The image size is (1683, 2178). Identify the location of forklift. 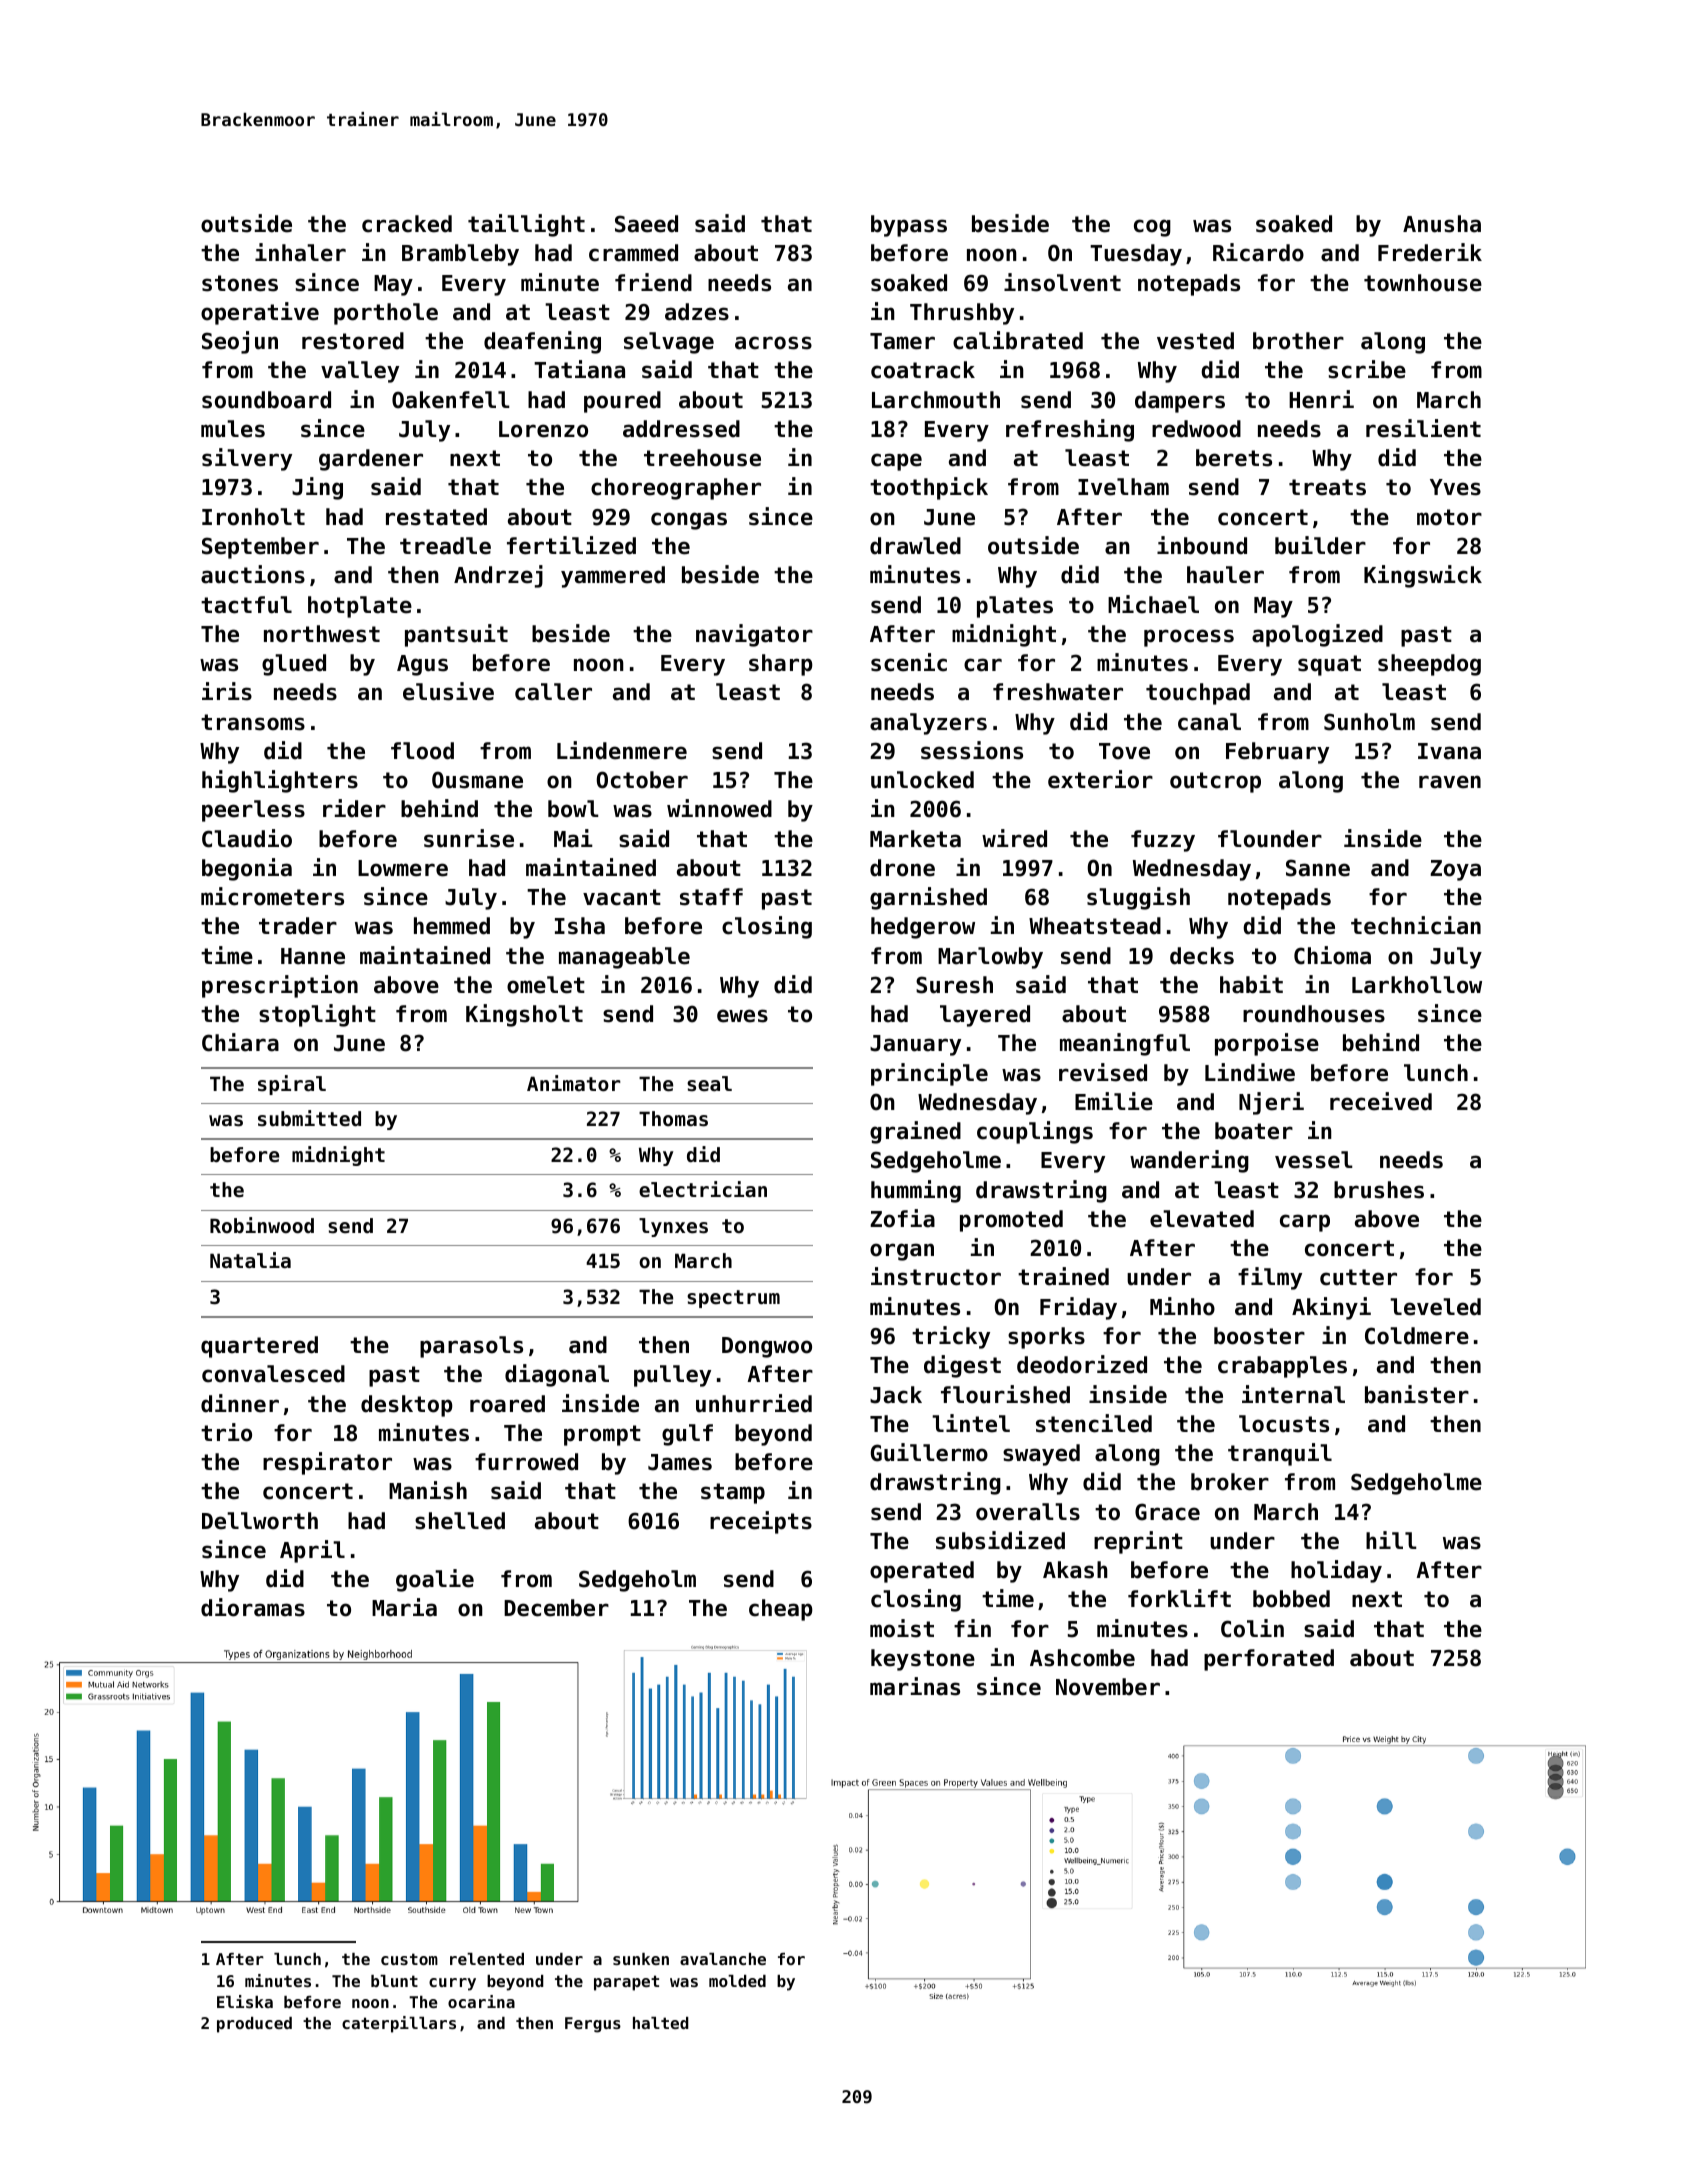
(1179, 1598).
